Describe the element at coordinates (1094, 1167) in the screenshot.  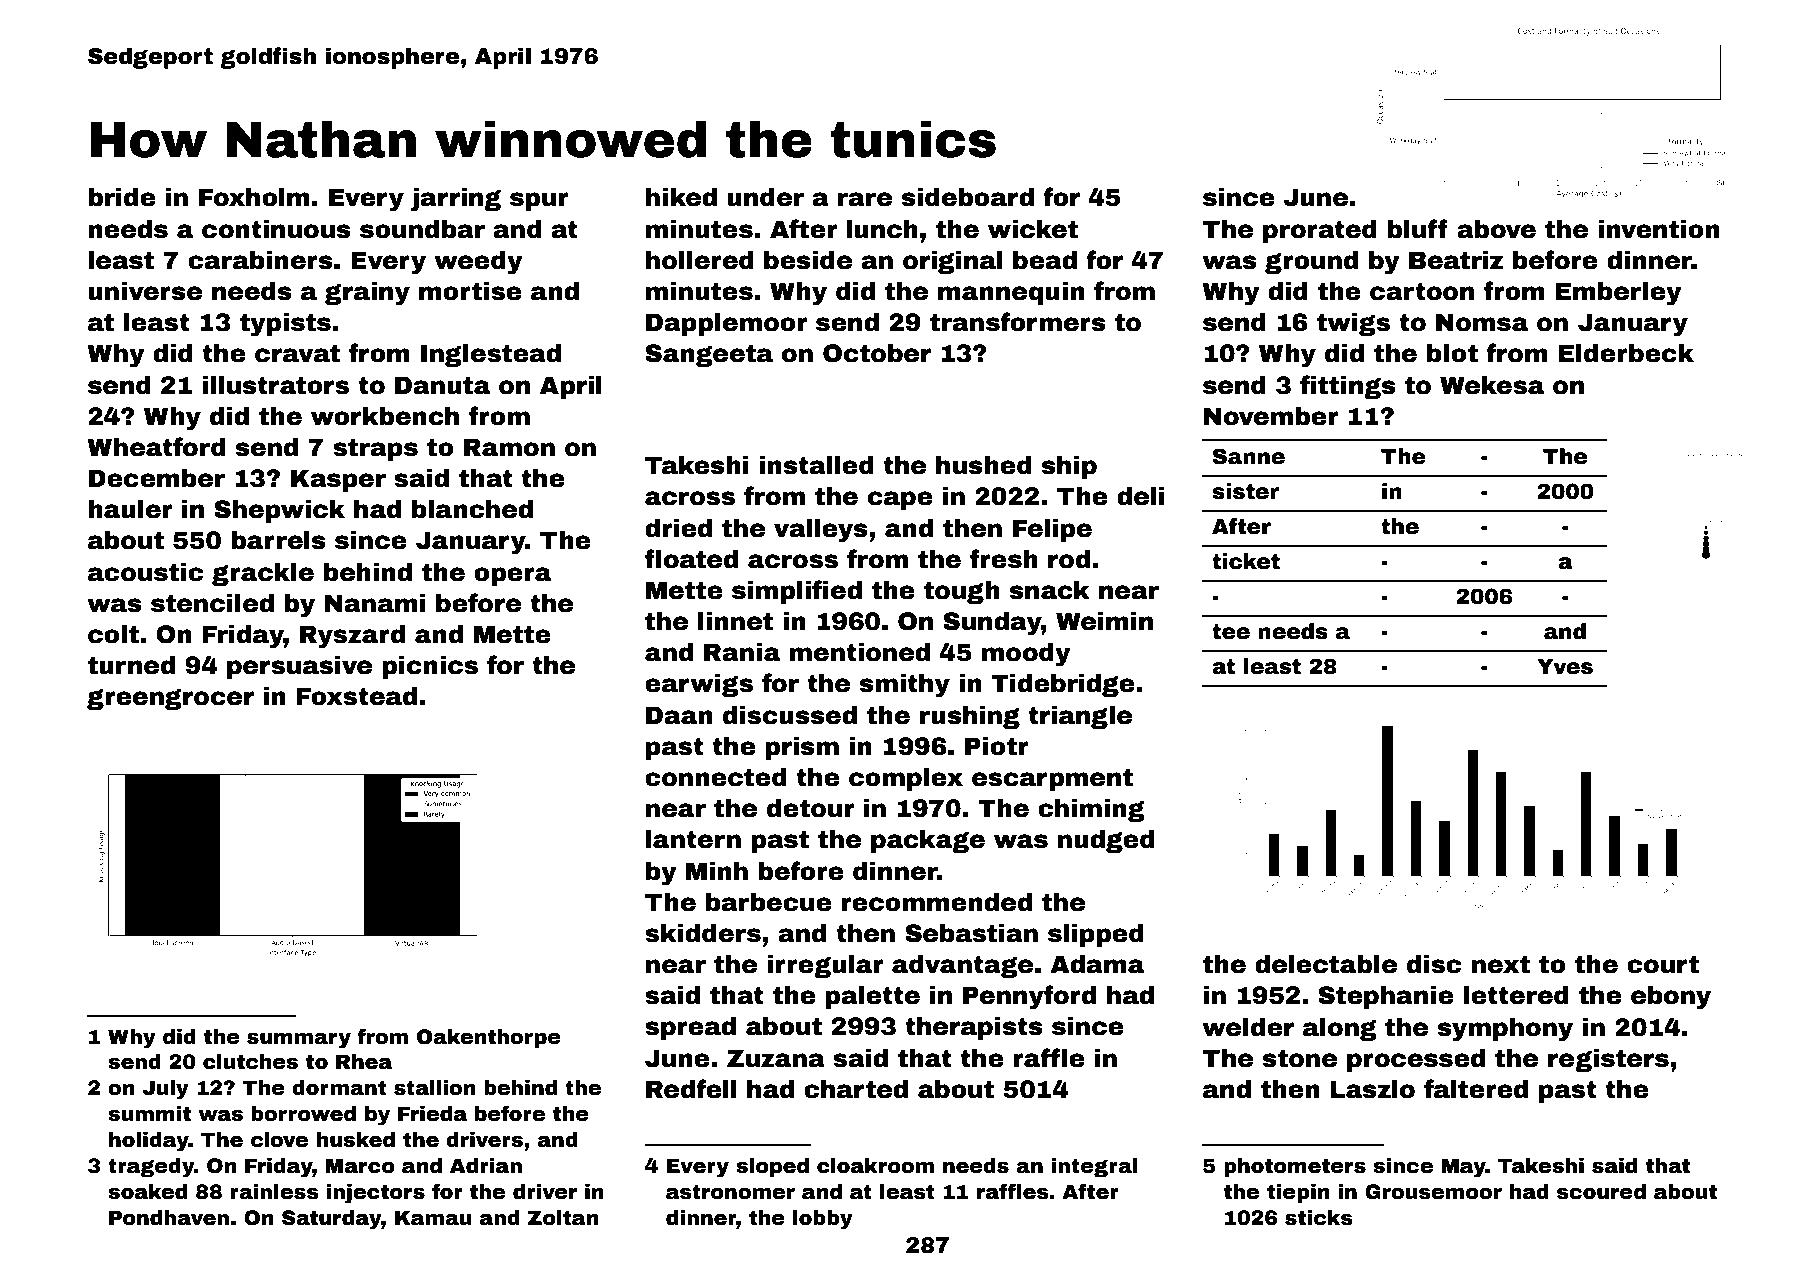
I see `integral` at that location.
